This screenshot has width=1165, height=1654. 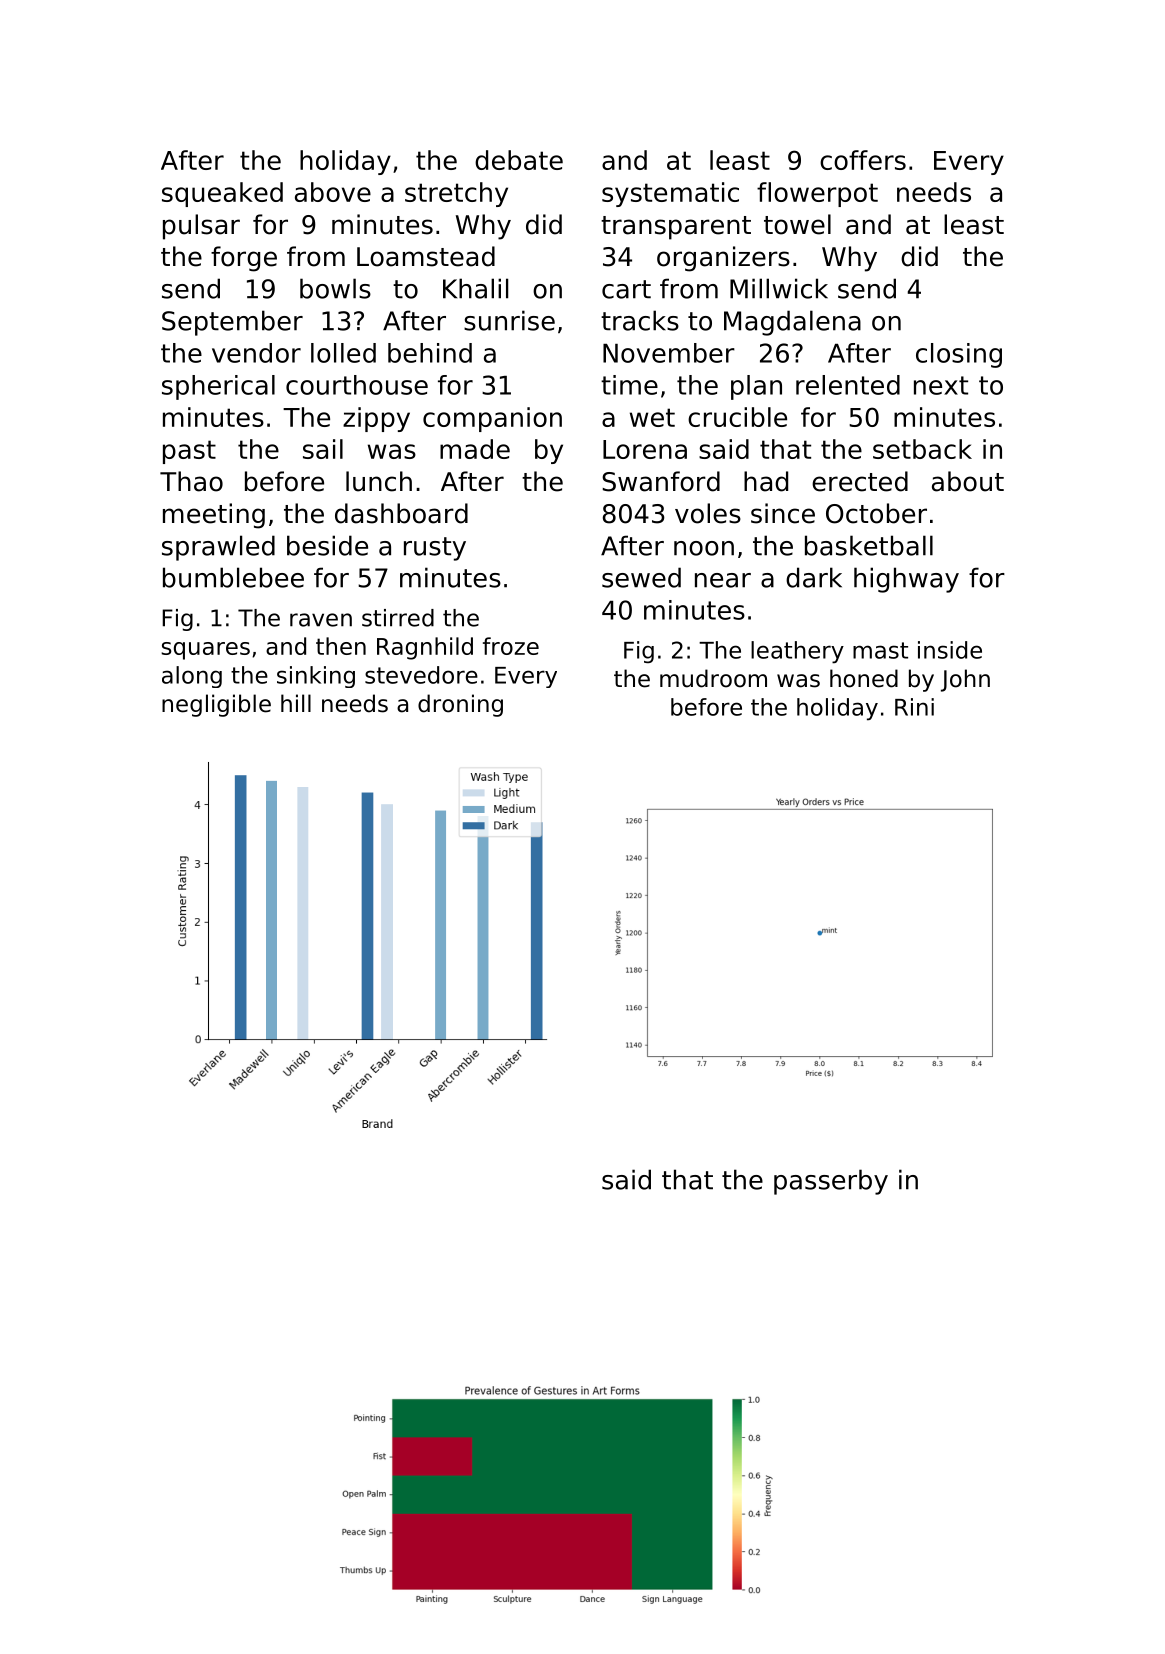 I want to click on debate, so click(x=519, y=160).
